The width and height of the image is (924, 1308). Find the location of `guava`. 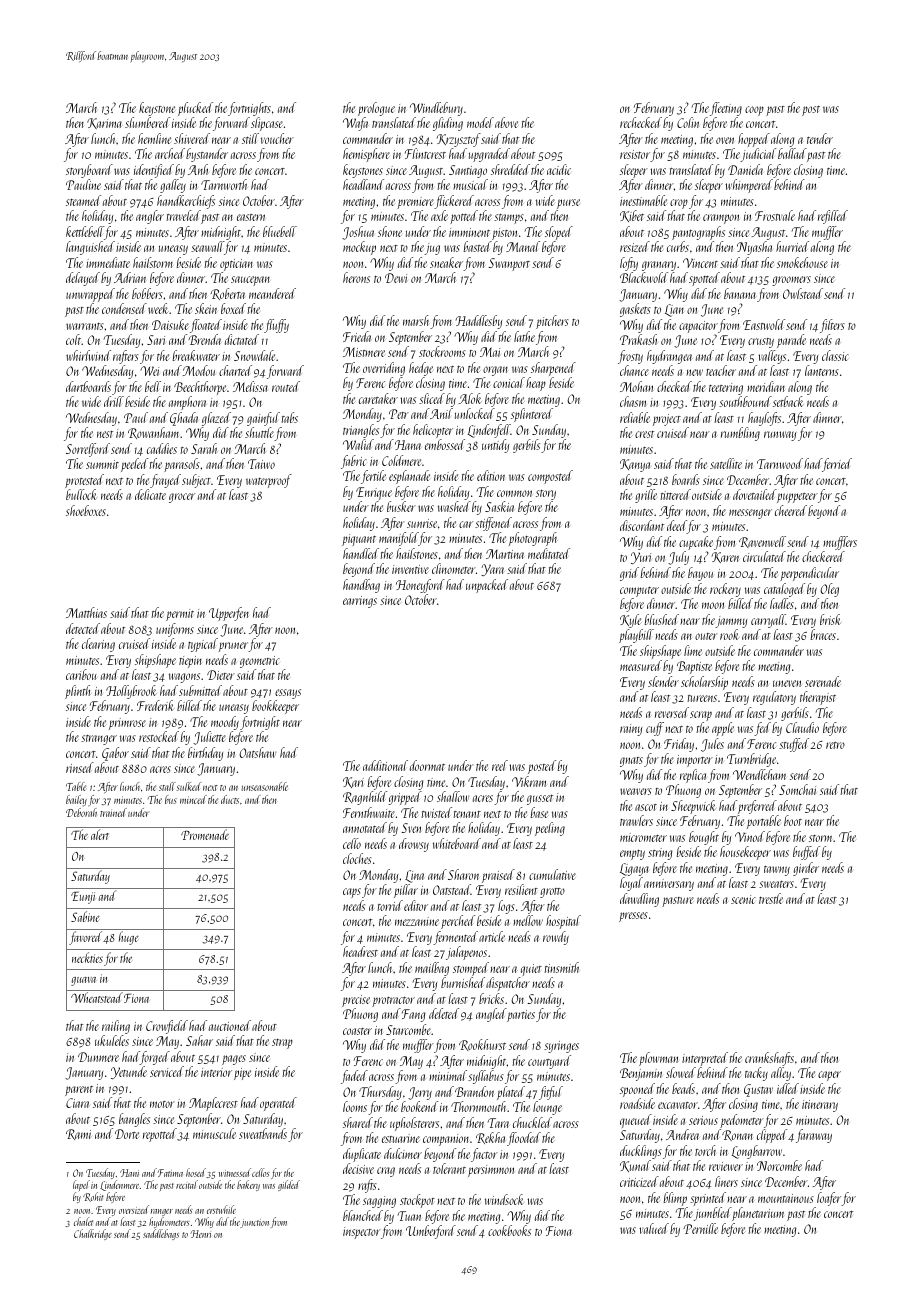

guava is located at coordinates (83, 981).
